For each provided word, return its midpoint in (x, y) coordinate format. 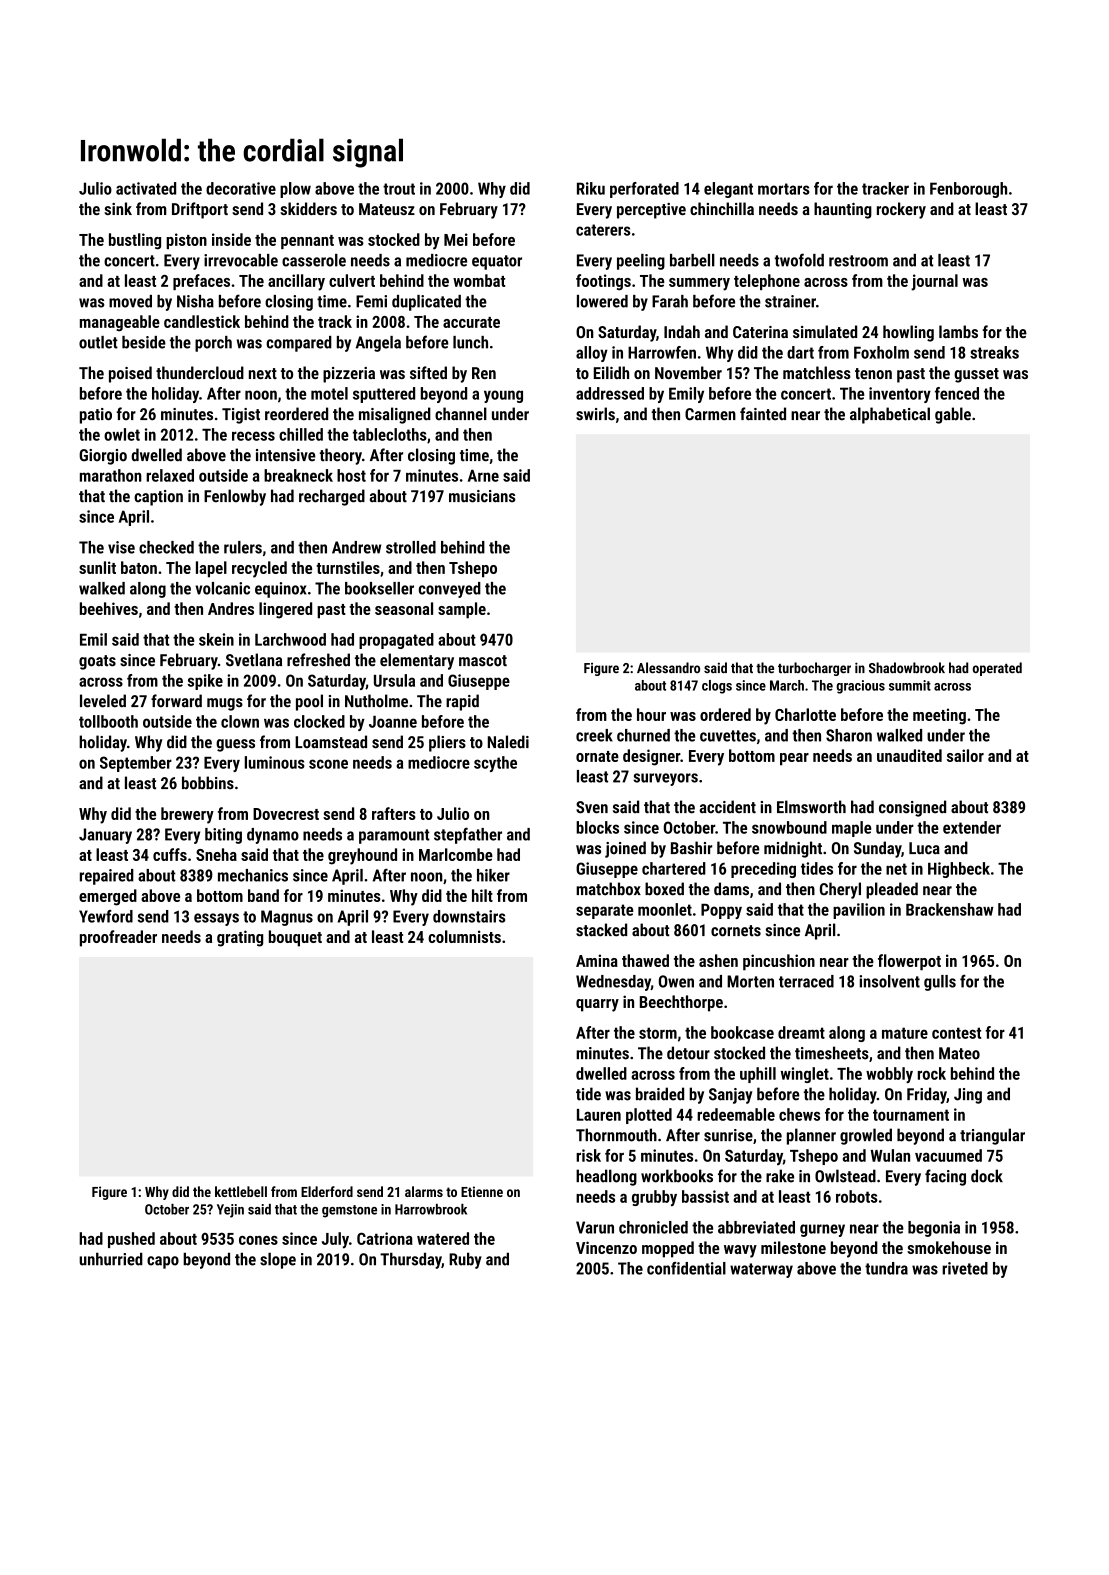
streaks (994, 352)
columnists (464, 936)
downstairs (469, 916)
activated (146, 188)
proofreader (118, 938)
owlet (122, 434)
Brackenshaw (950, 909)
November (688, 372)
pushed (131, 1240)
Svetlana (254, 660)
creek (594, 735)
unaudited (909, 755)
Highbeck (959, 870)
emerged (108, 897)
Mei (456, 239)
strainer (790, 301)
